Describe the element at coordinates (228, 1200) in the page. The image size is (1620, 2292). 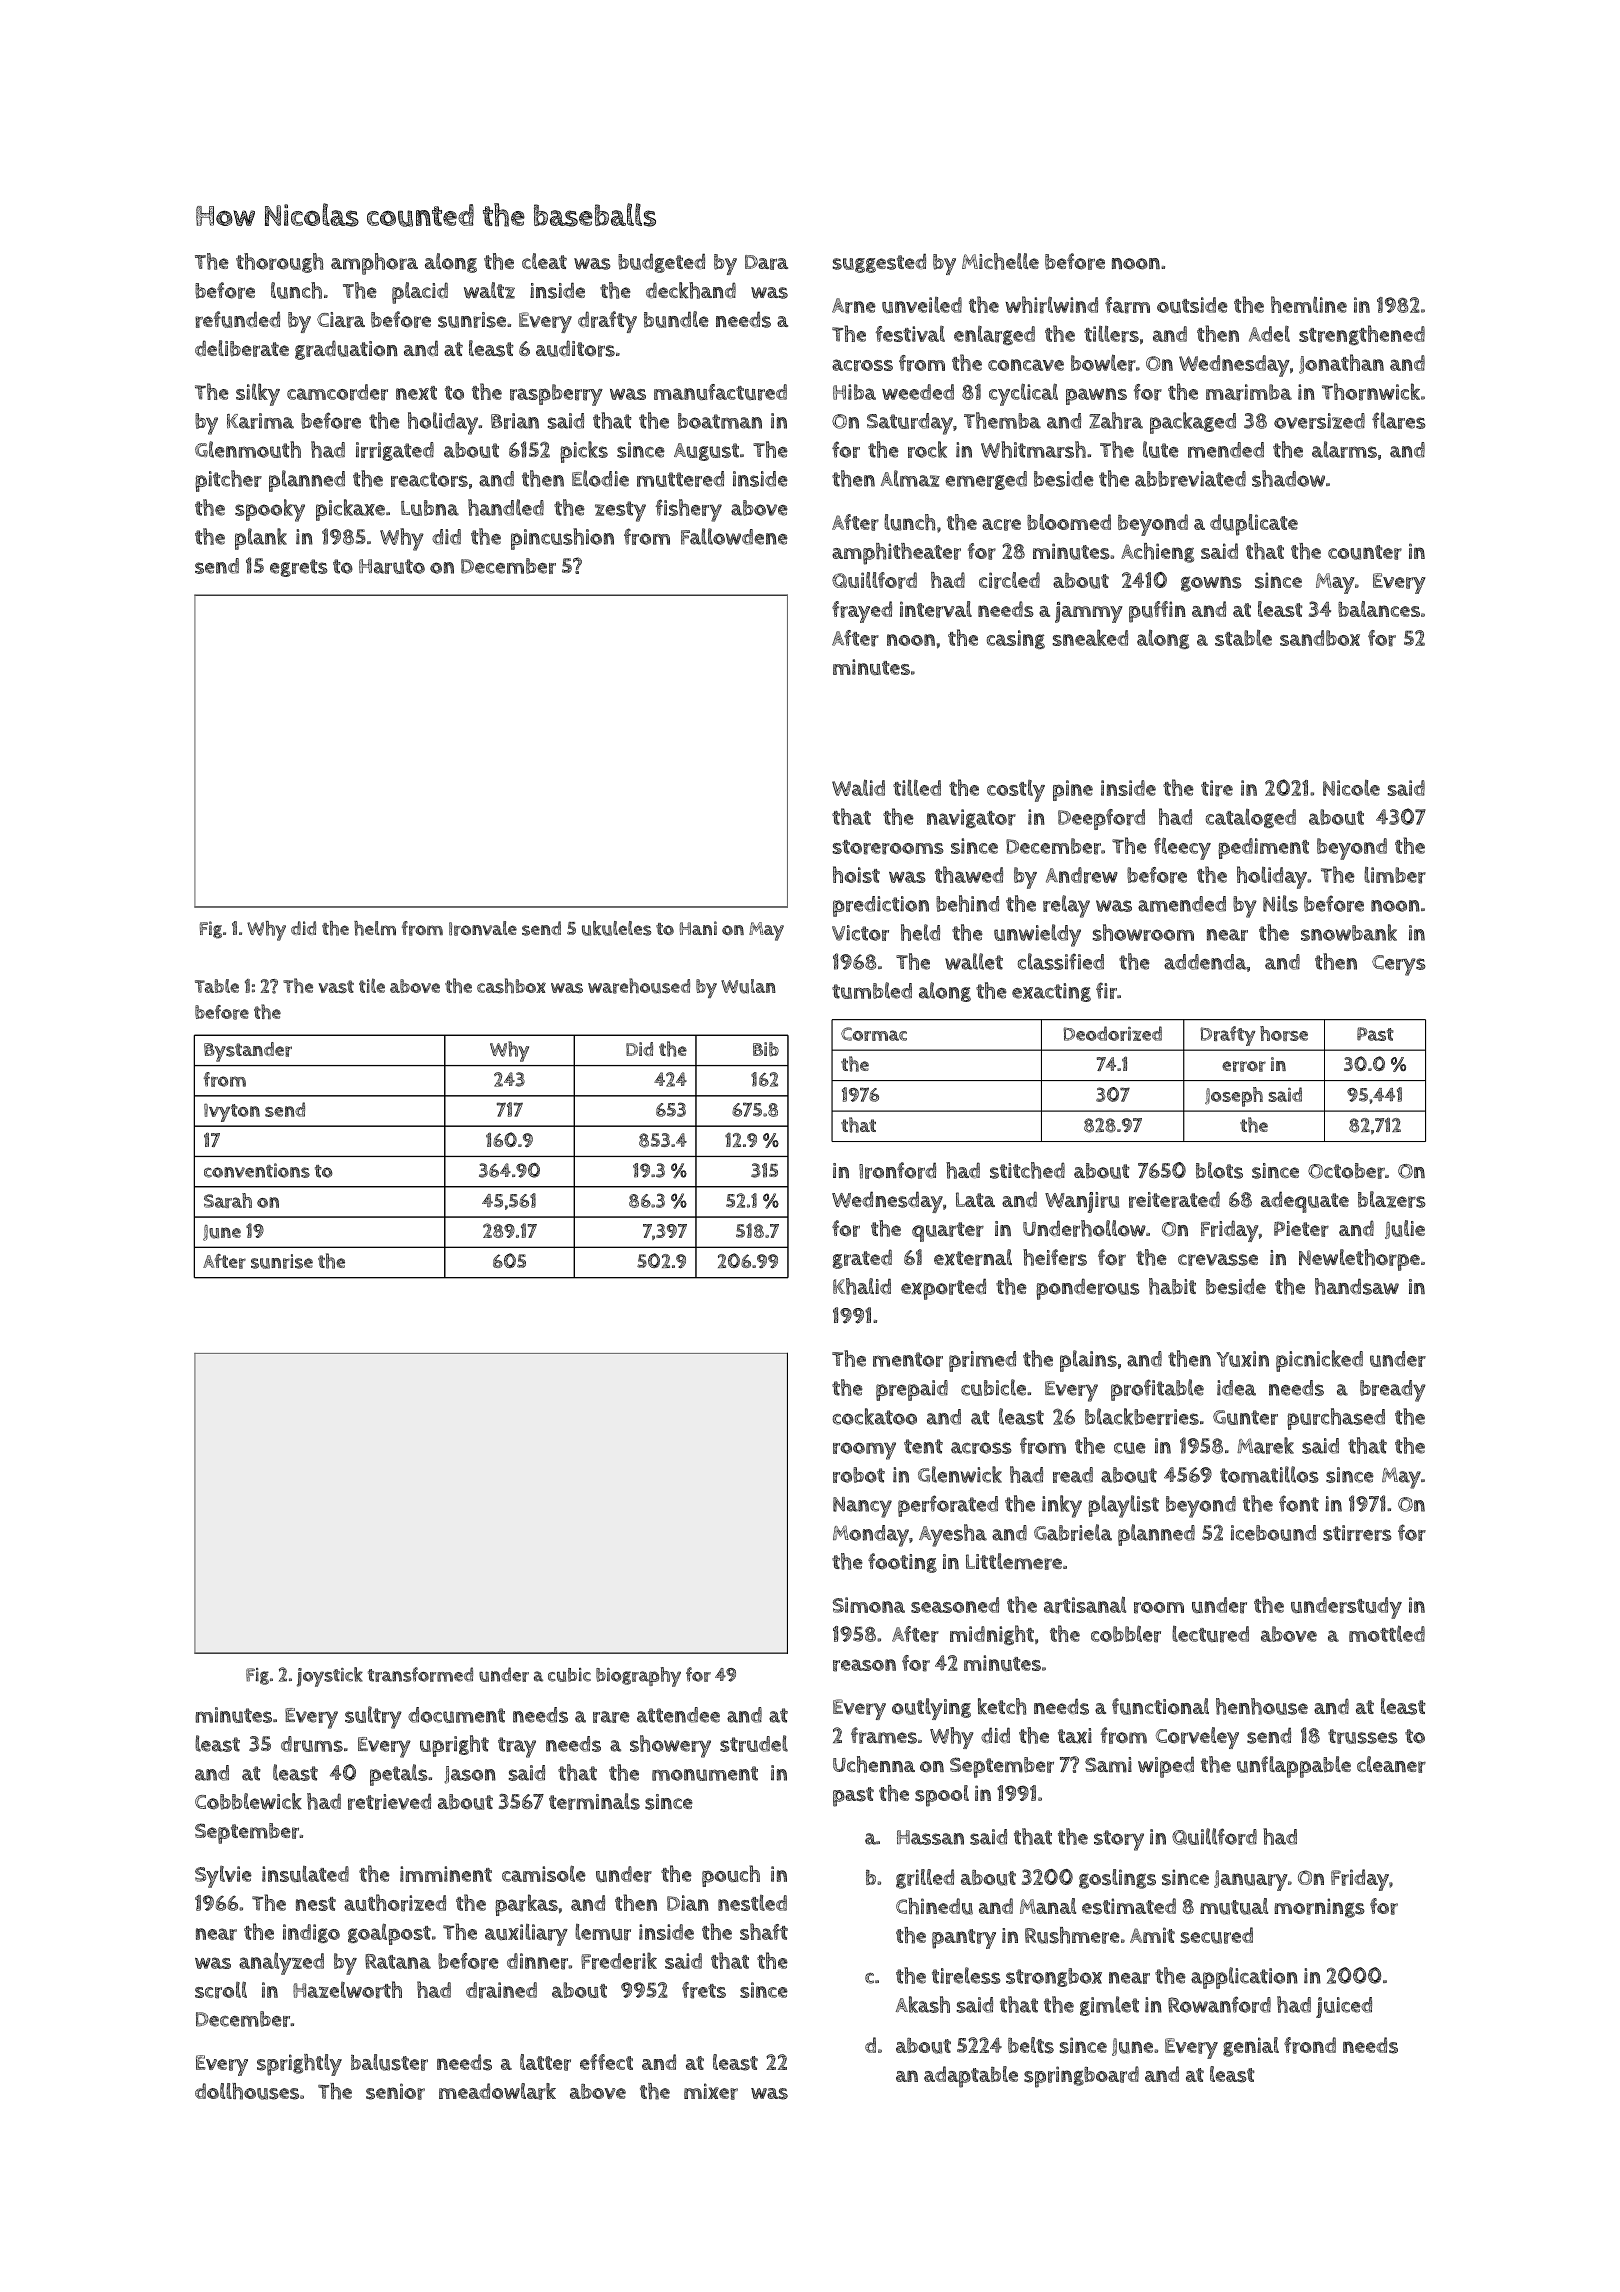
I see `Sarah` at that location.
